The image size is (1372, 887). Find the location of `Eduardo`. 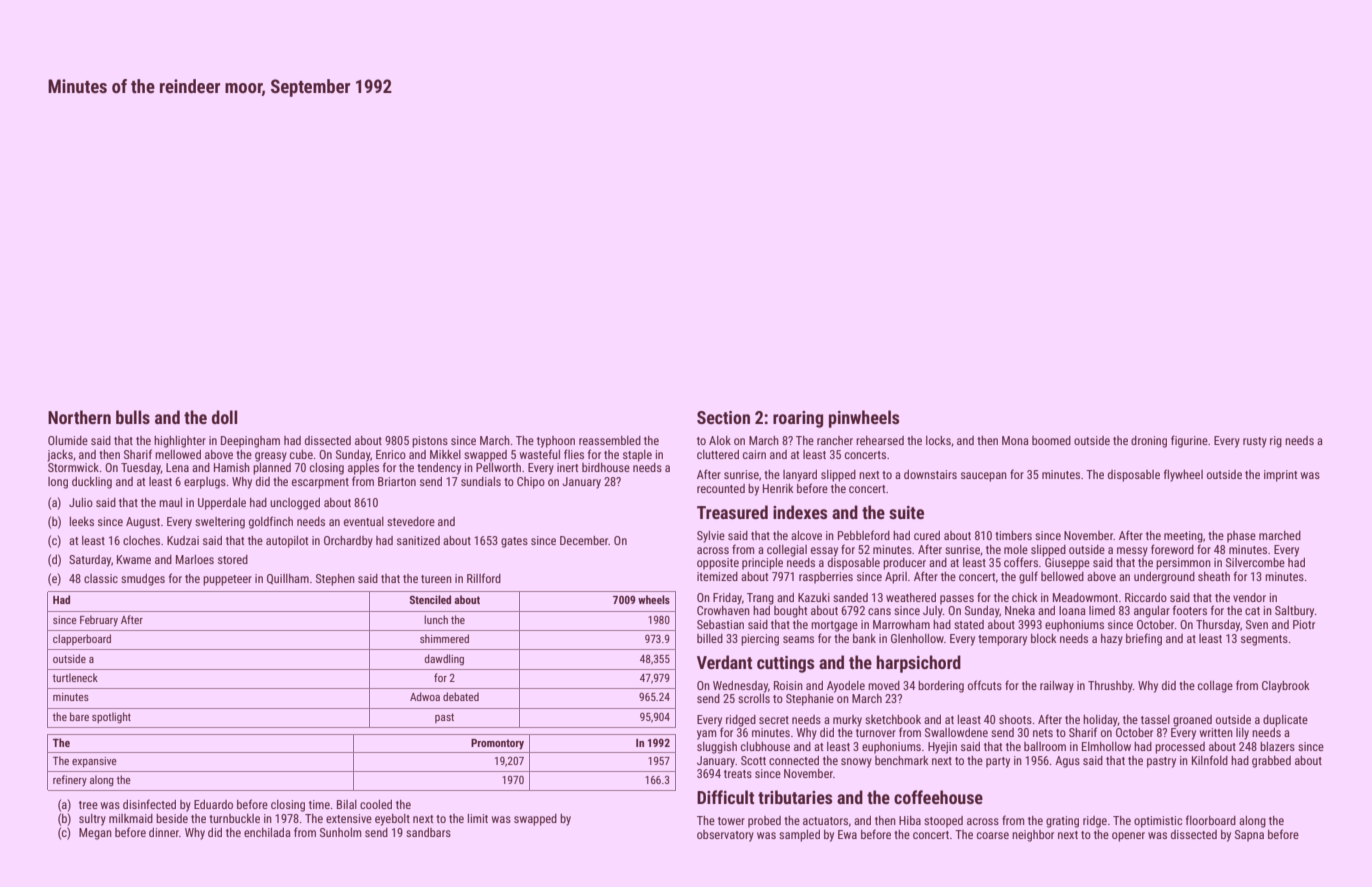

Eduardo is located at coordinates (213, 804).
